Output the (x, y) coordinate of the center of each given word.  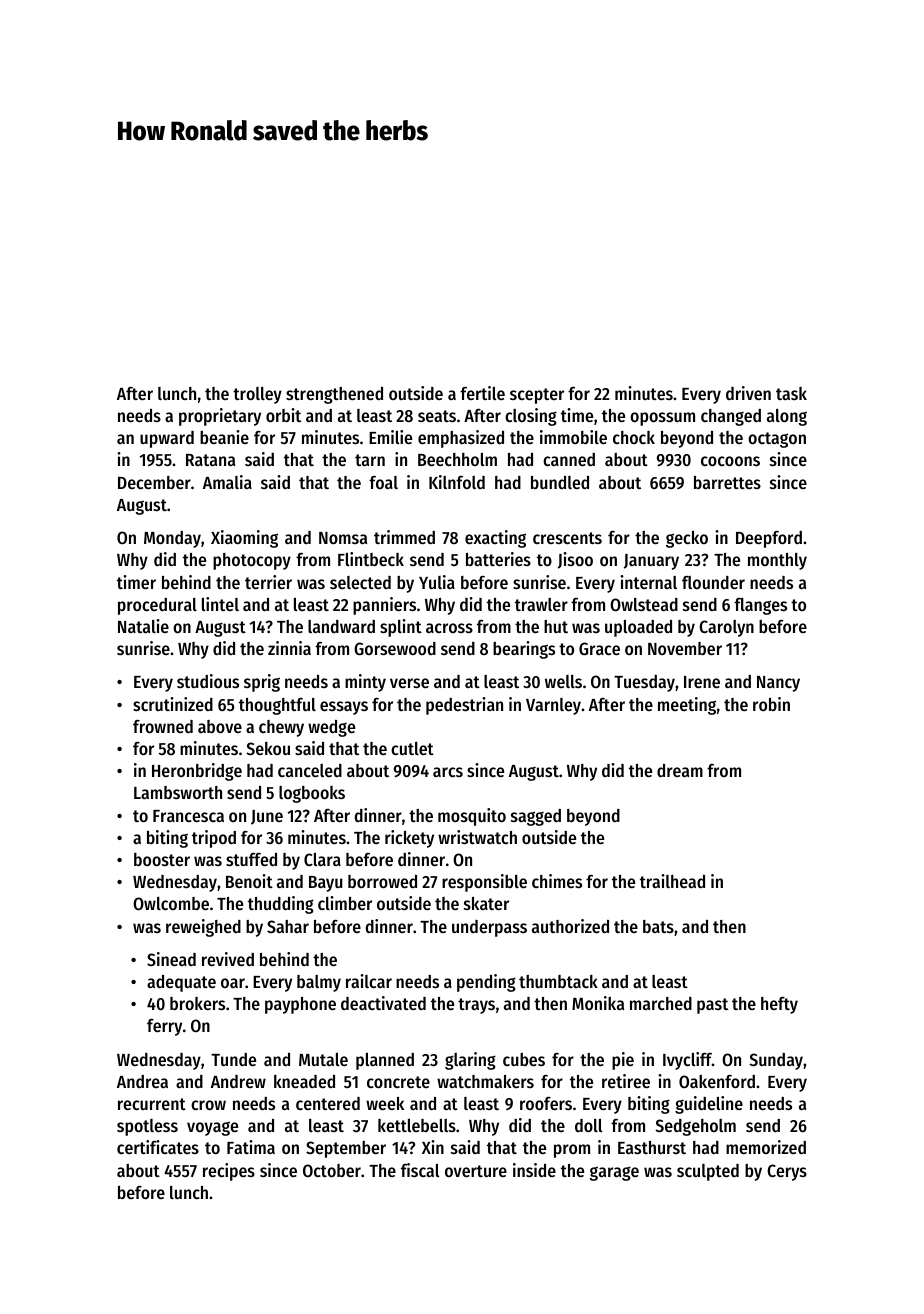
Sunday (776, 1061)
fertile (482, 393)
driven (748, 393)
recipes (229, 1172)
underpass (489, 928)
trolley (257, 395)
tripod (214, 839)
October (332, 1170)
